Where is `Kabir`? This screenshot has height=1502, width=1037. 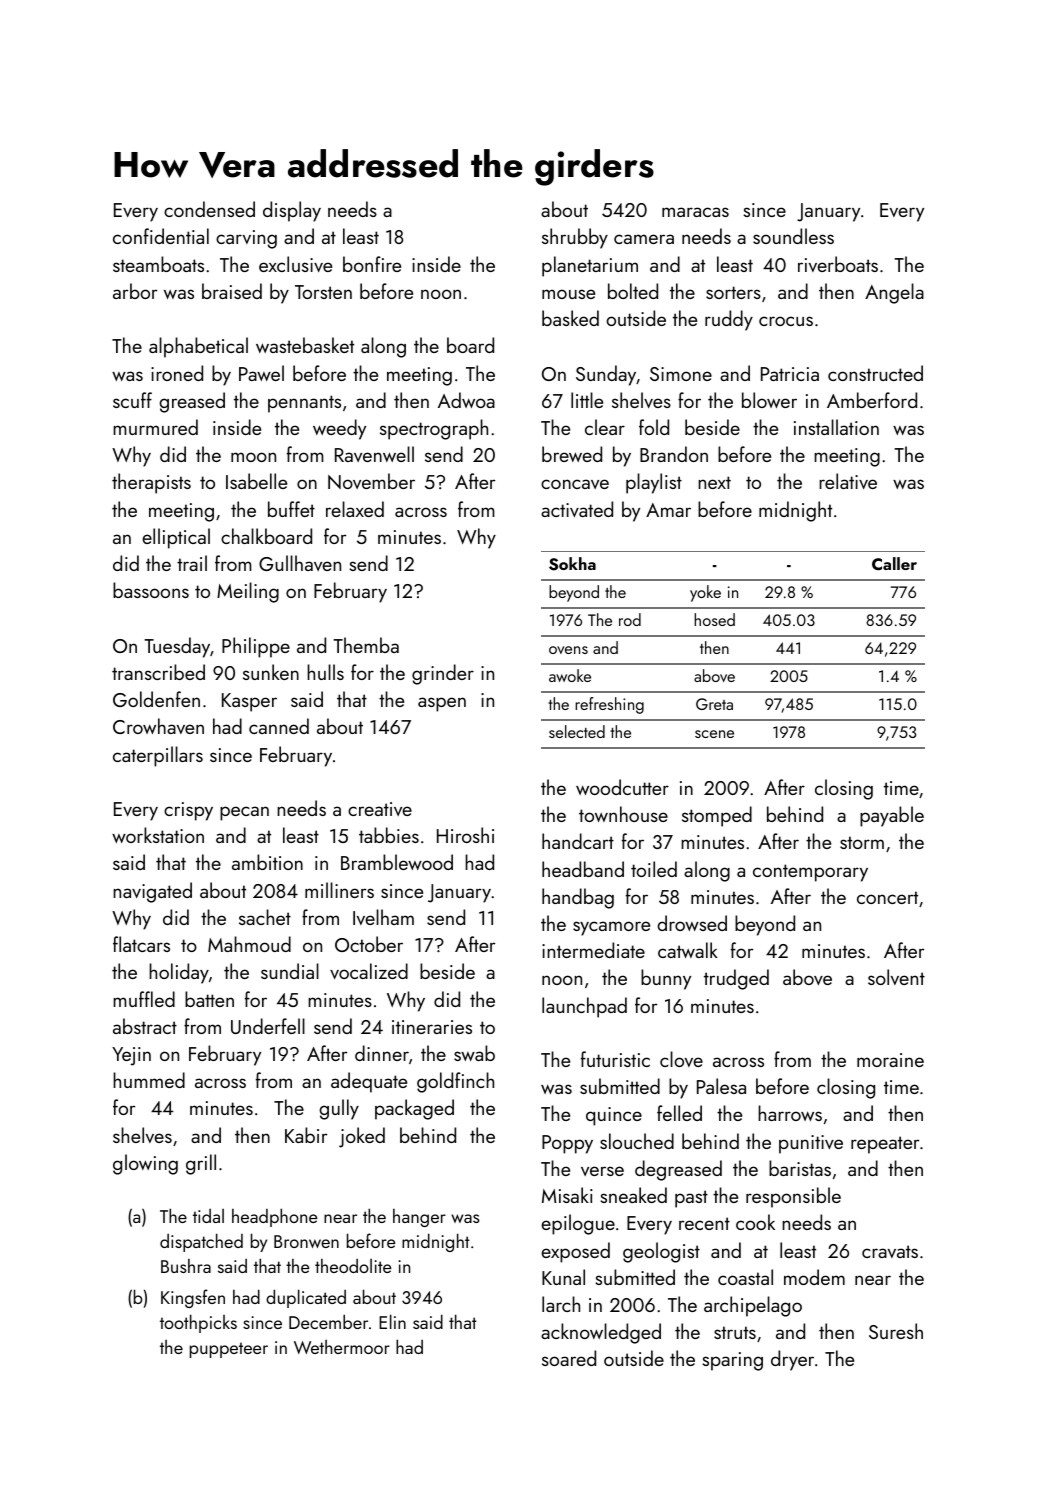 Kabir is located at coordinates (306, 1135).
